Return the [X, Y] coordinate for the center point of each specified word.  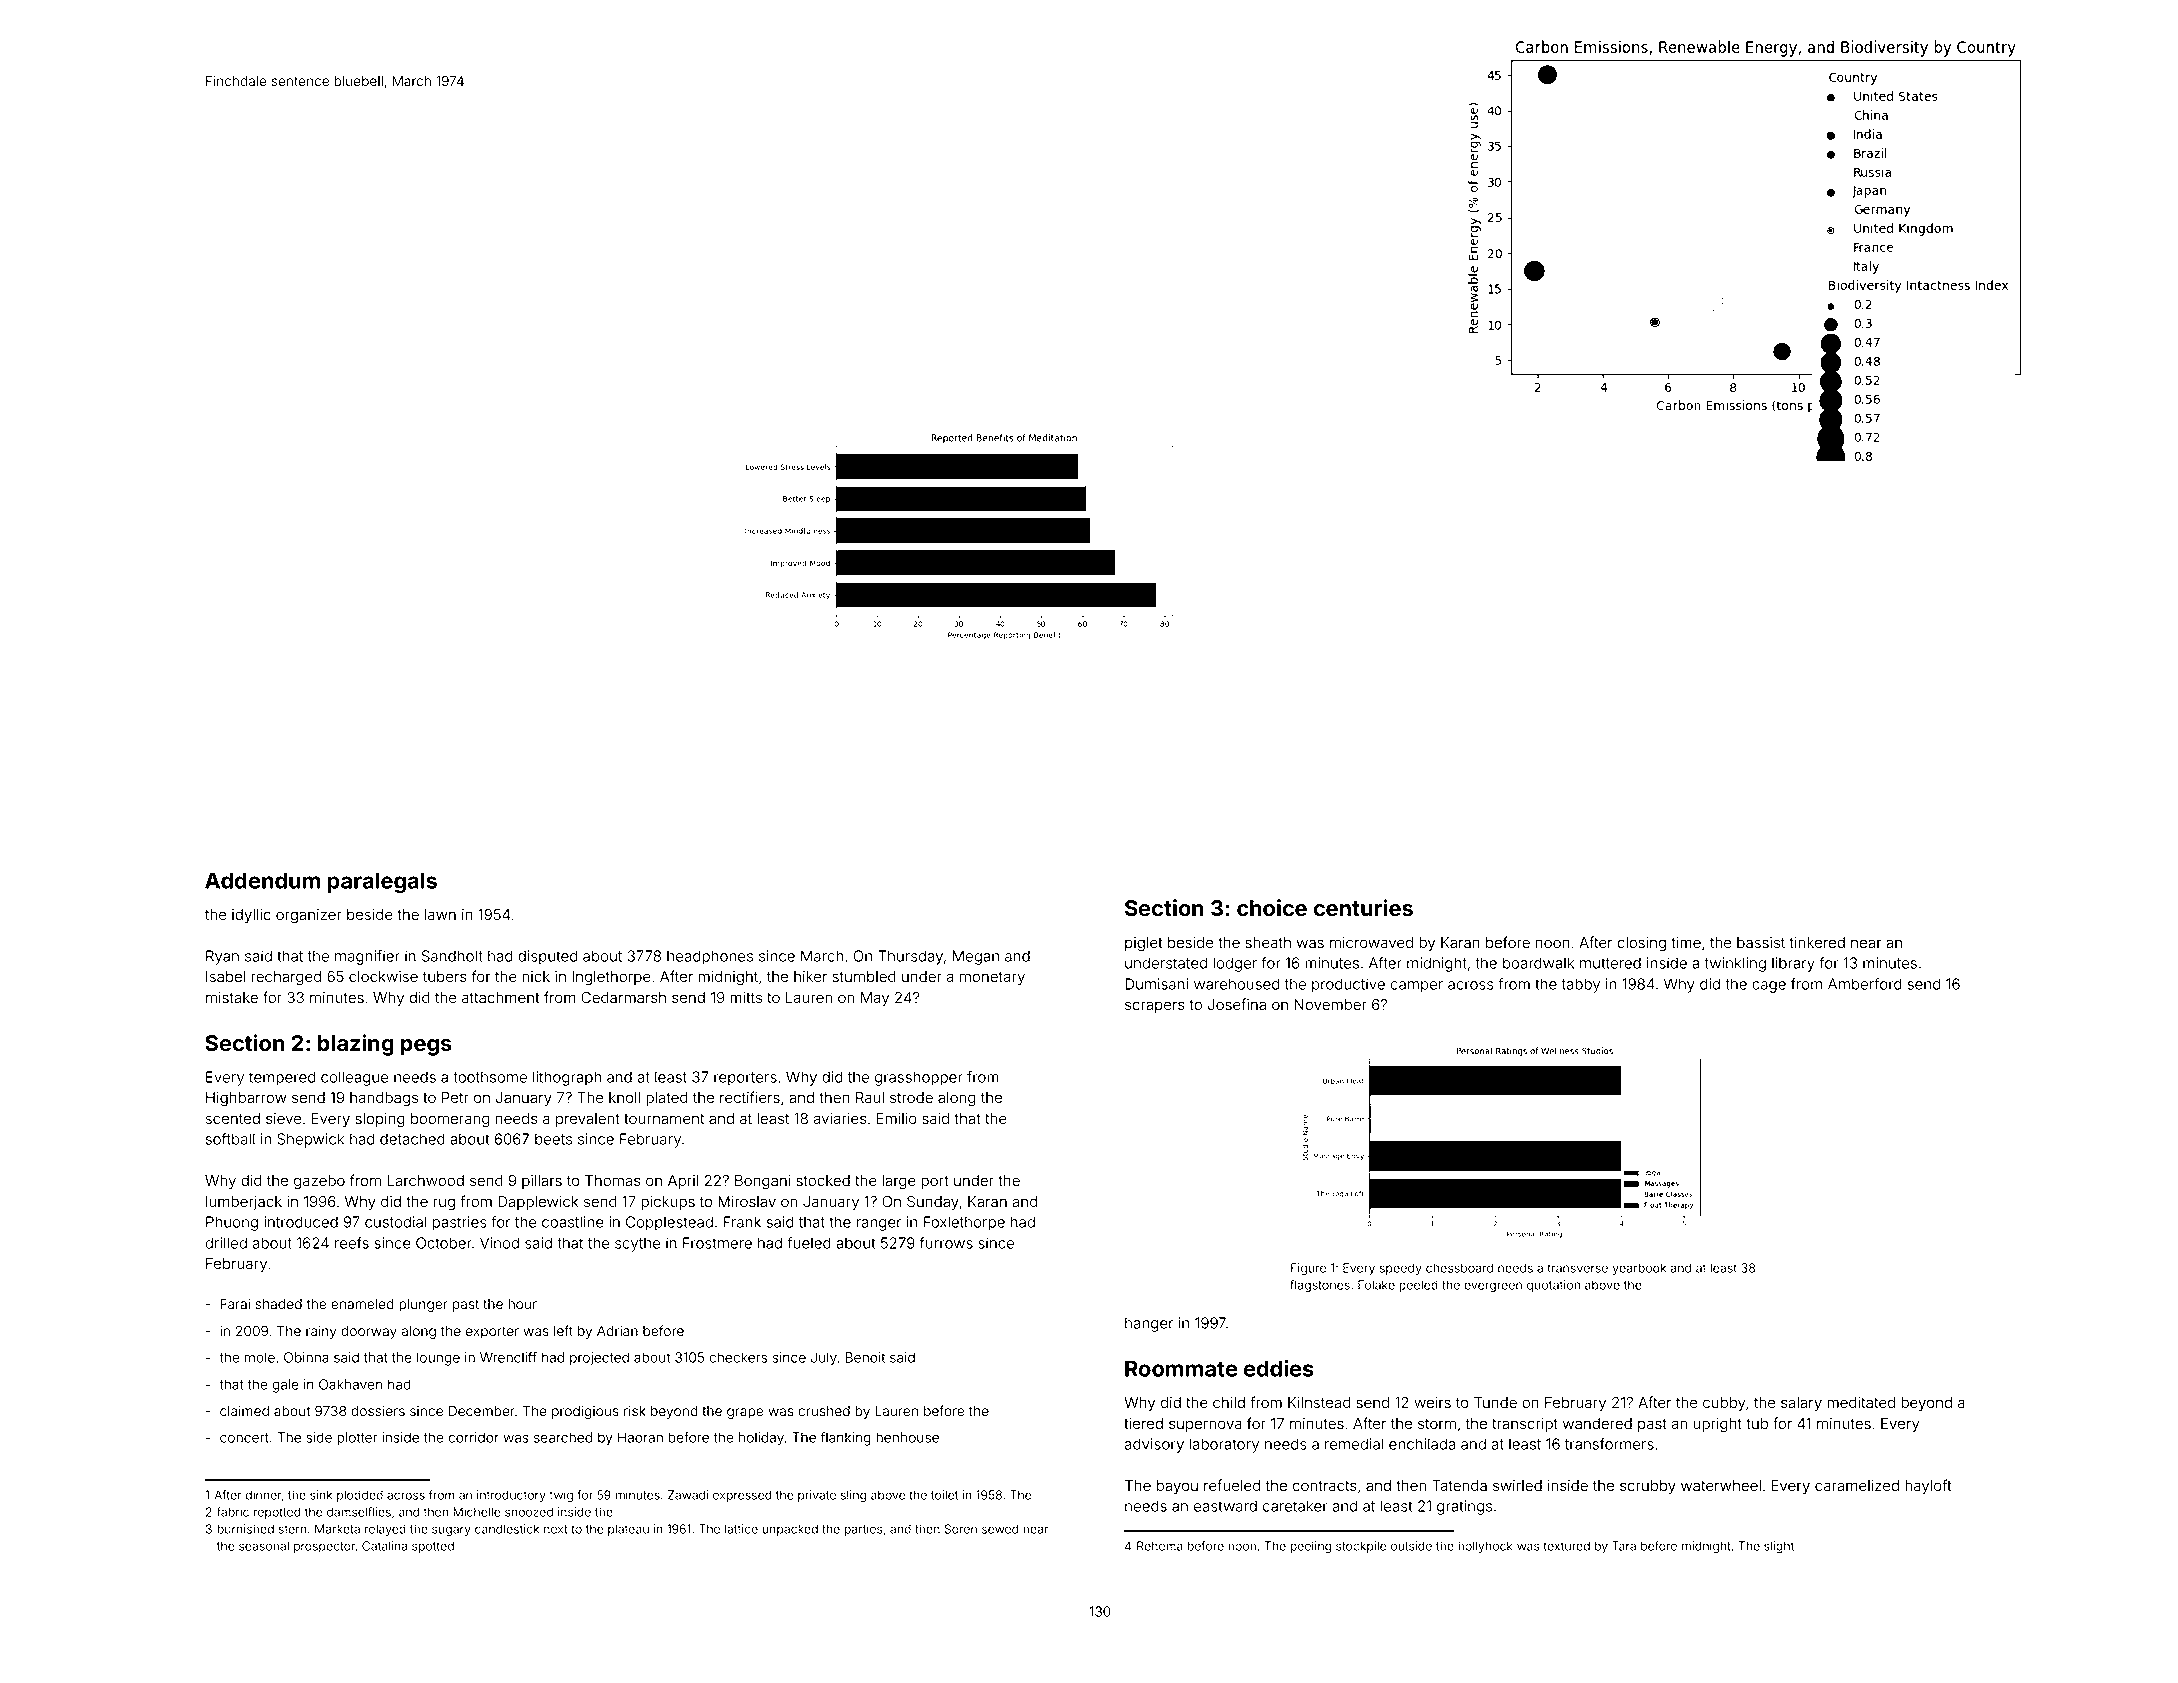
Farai [235, 1304]
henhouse [907, 1437]
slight [1779, 1547]
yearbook [1639, 1269]
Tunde [1495, 1403]
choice [1272, 908]
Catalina [384, 1546]
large [899, 1182]
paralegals [382, 882]
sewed [1000, 1529]
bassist [1761, 943]
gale [285, 1386]
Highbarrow [246, 1099]
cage [1769, 987]
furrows [946, 1243]
